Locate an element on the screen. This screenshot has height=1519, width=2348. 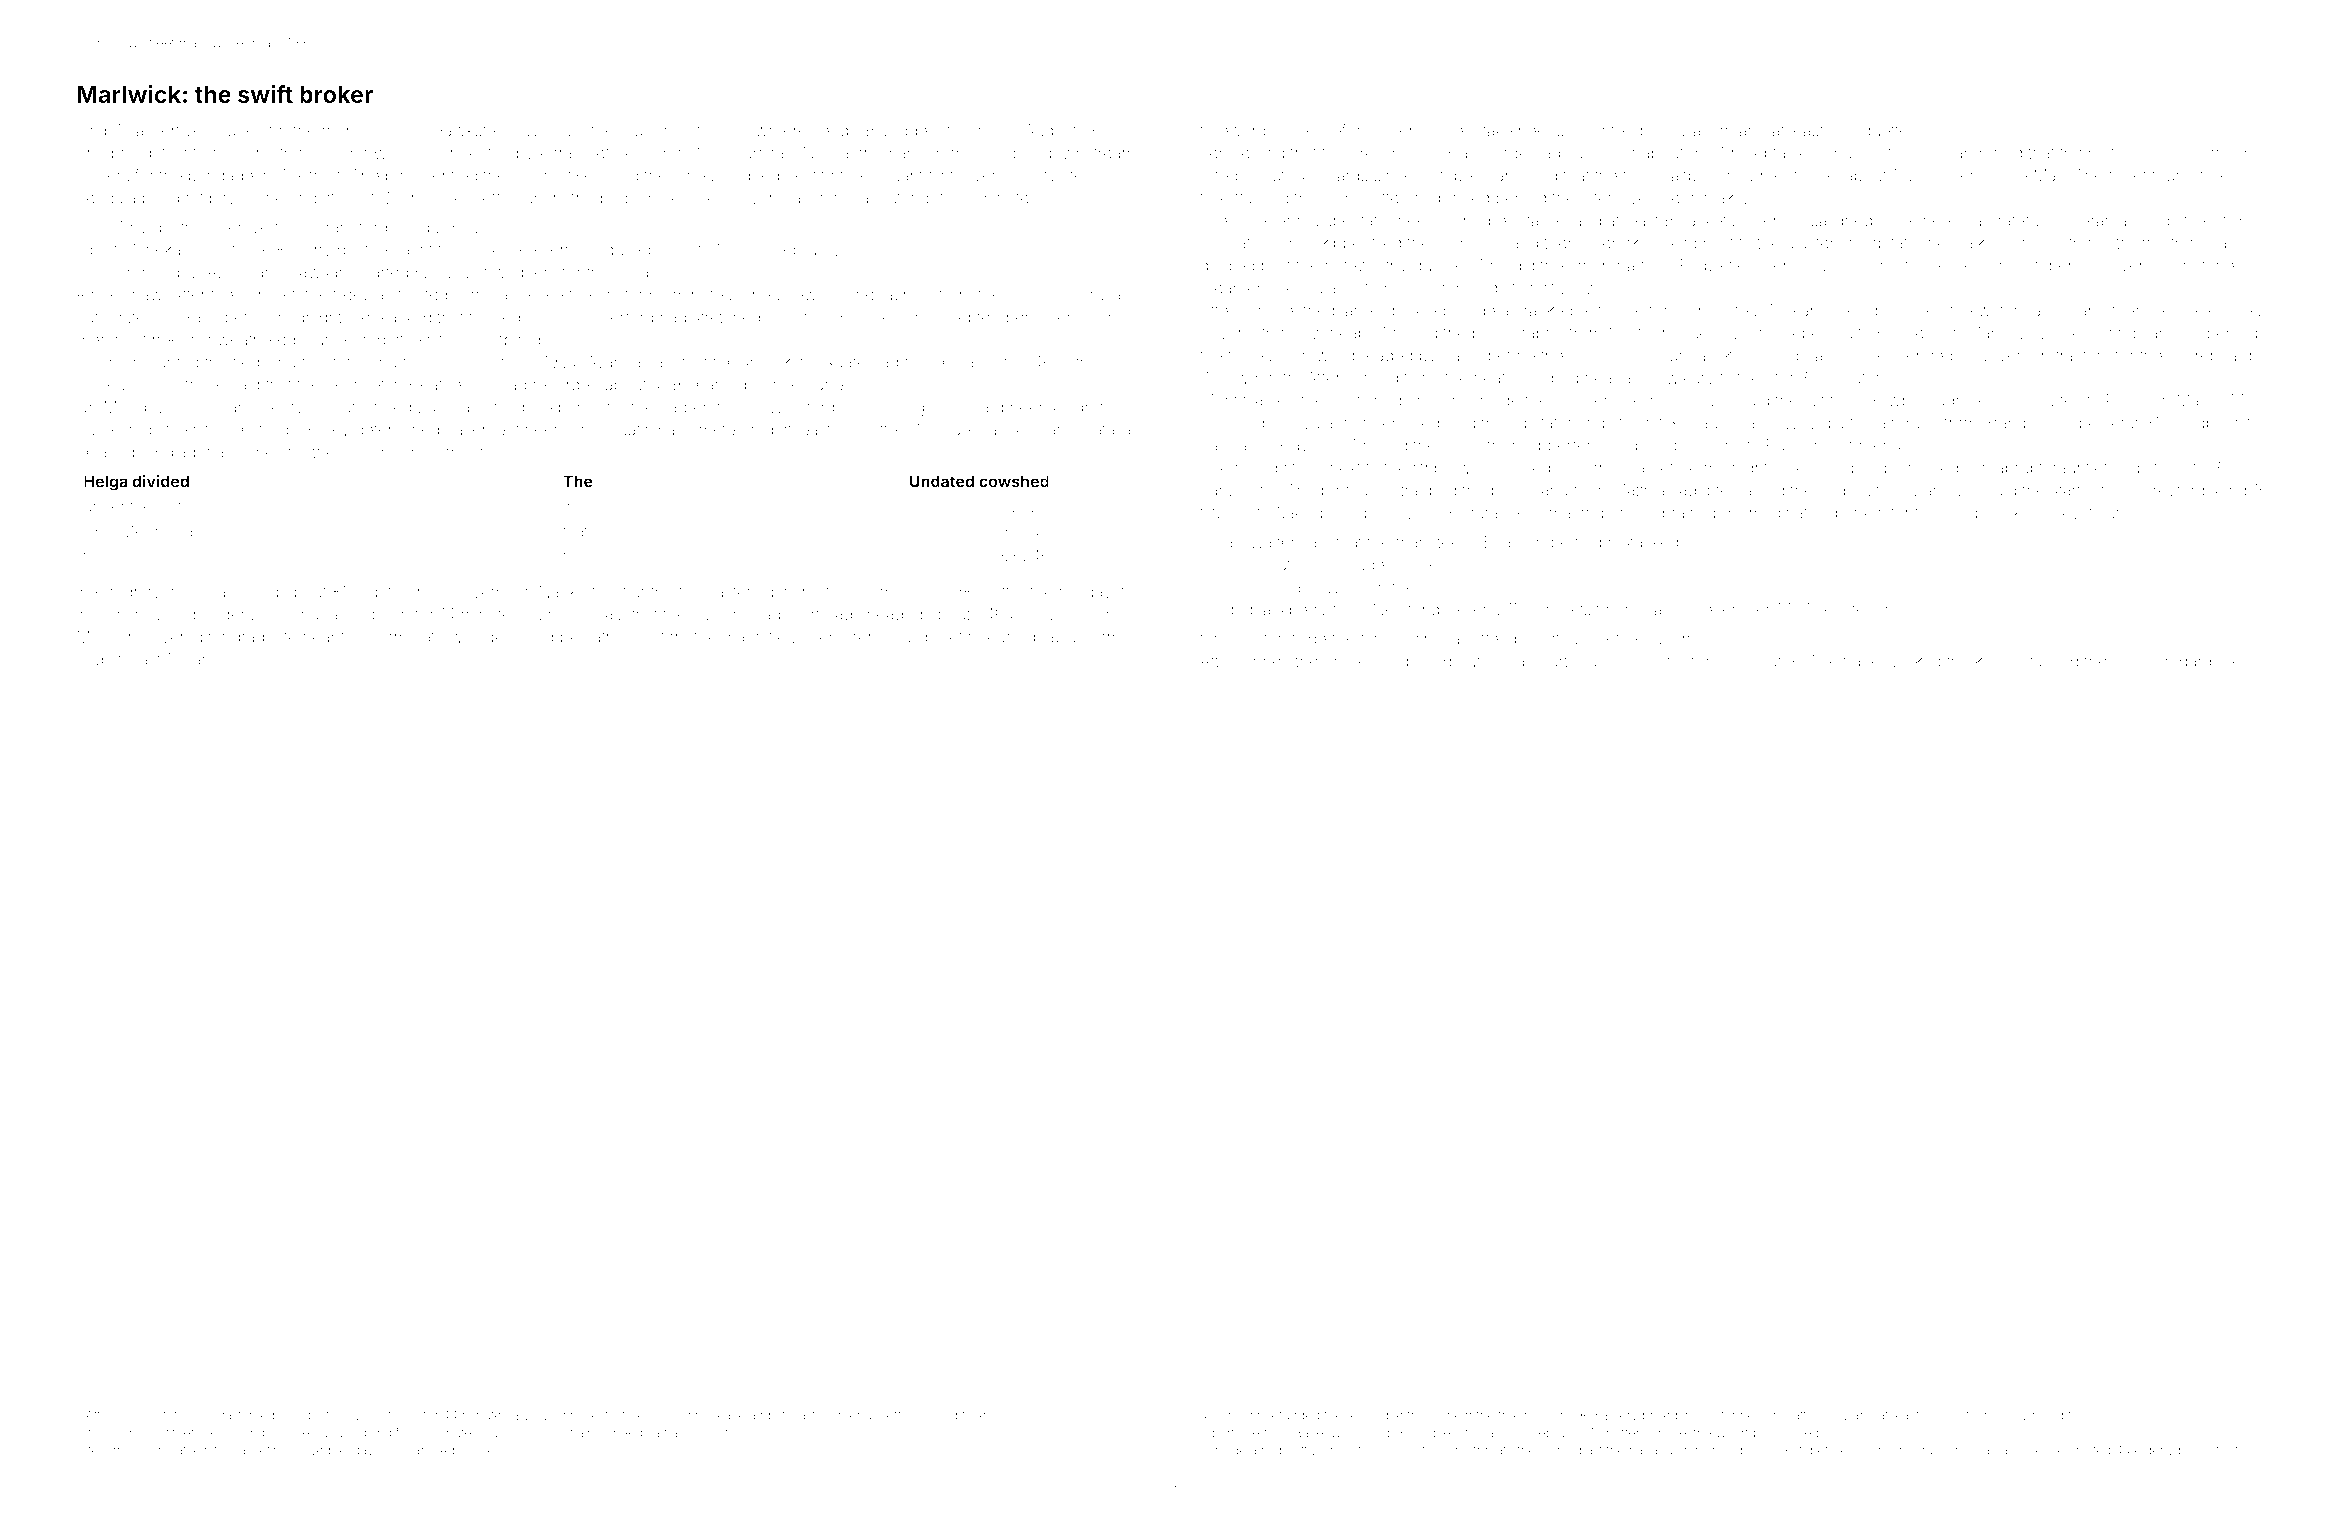
third is located at coordinates (694, 591).
